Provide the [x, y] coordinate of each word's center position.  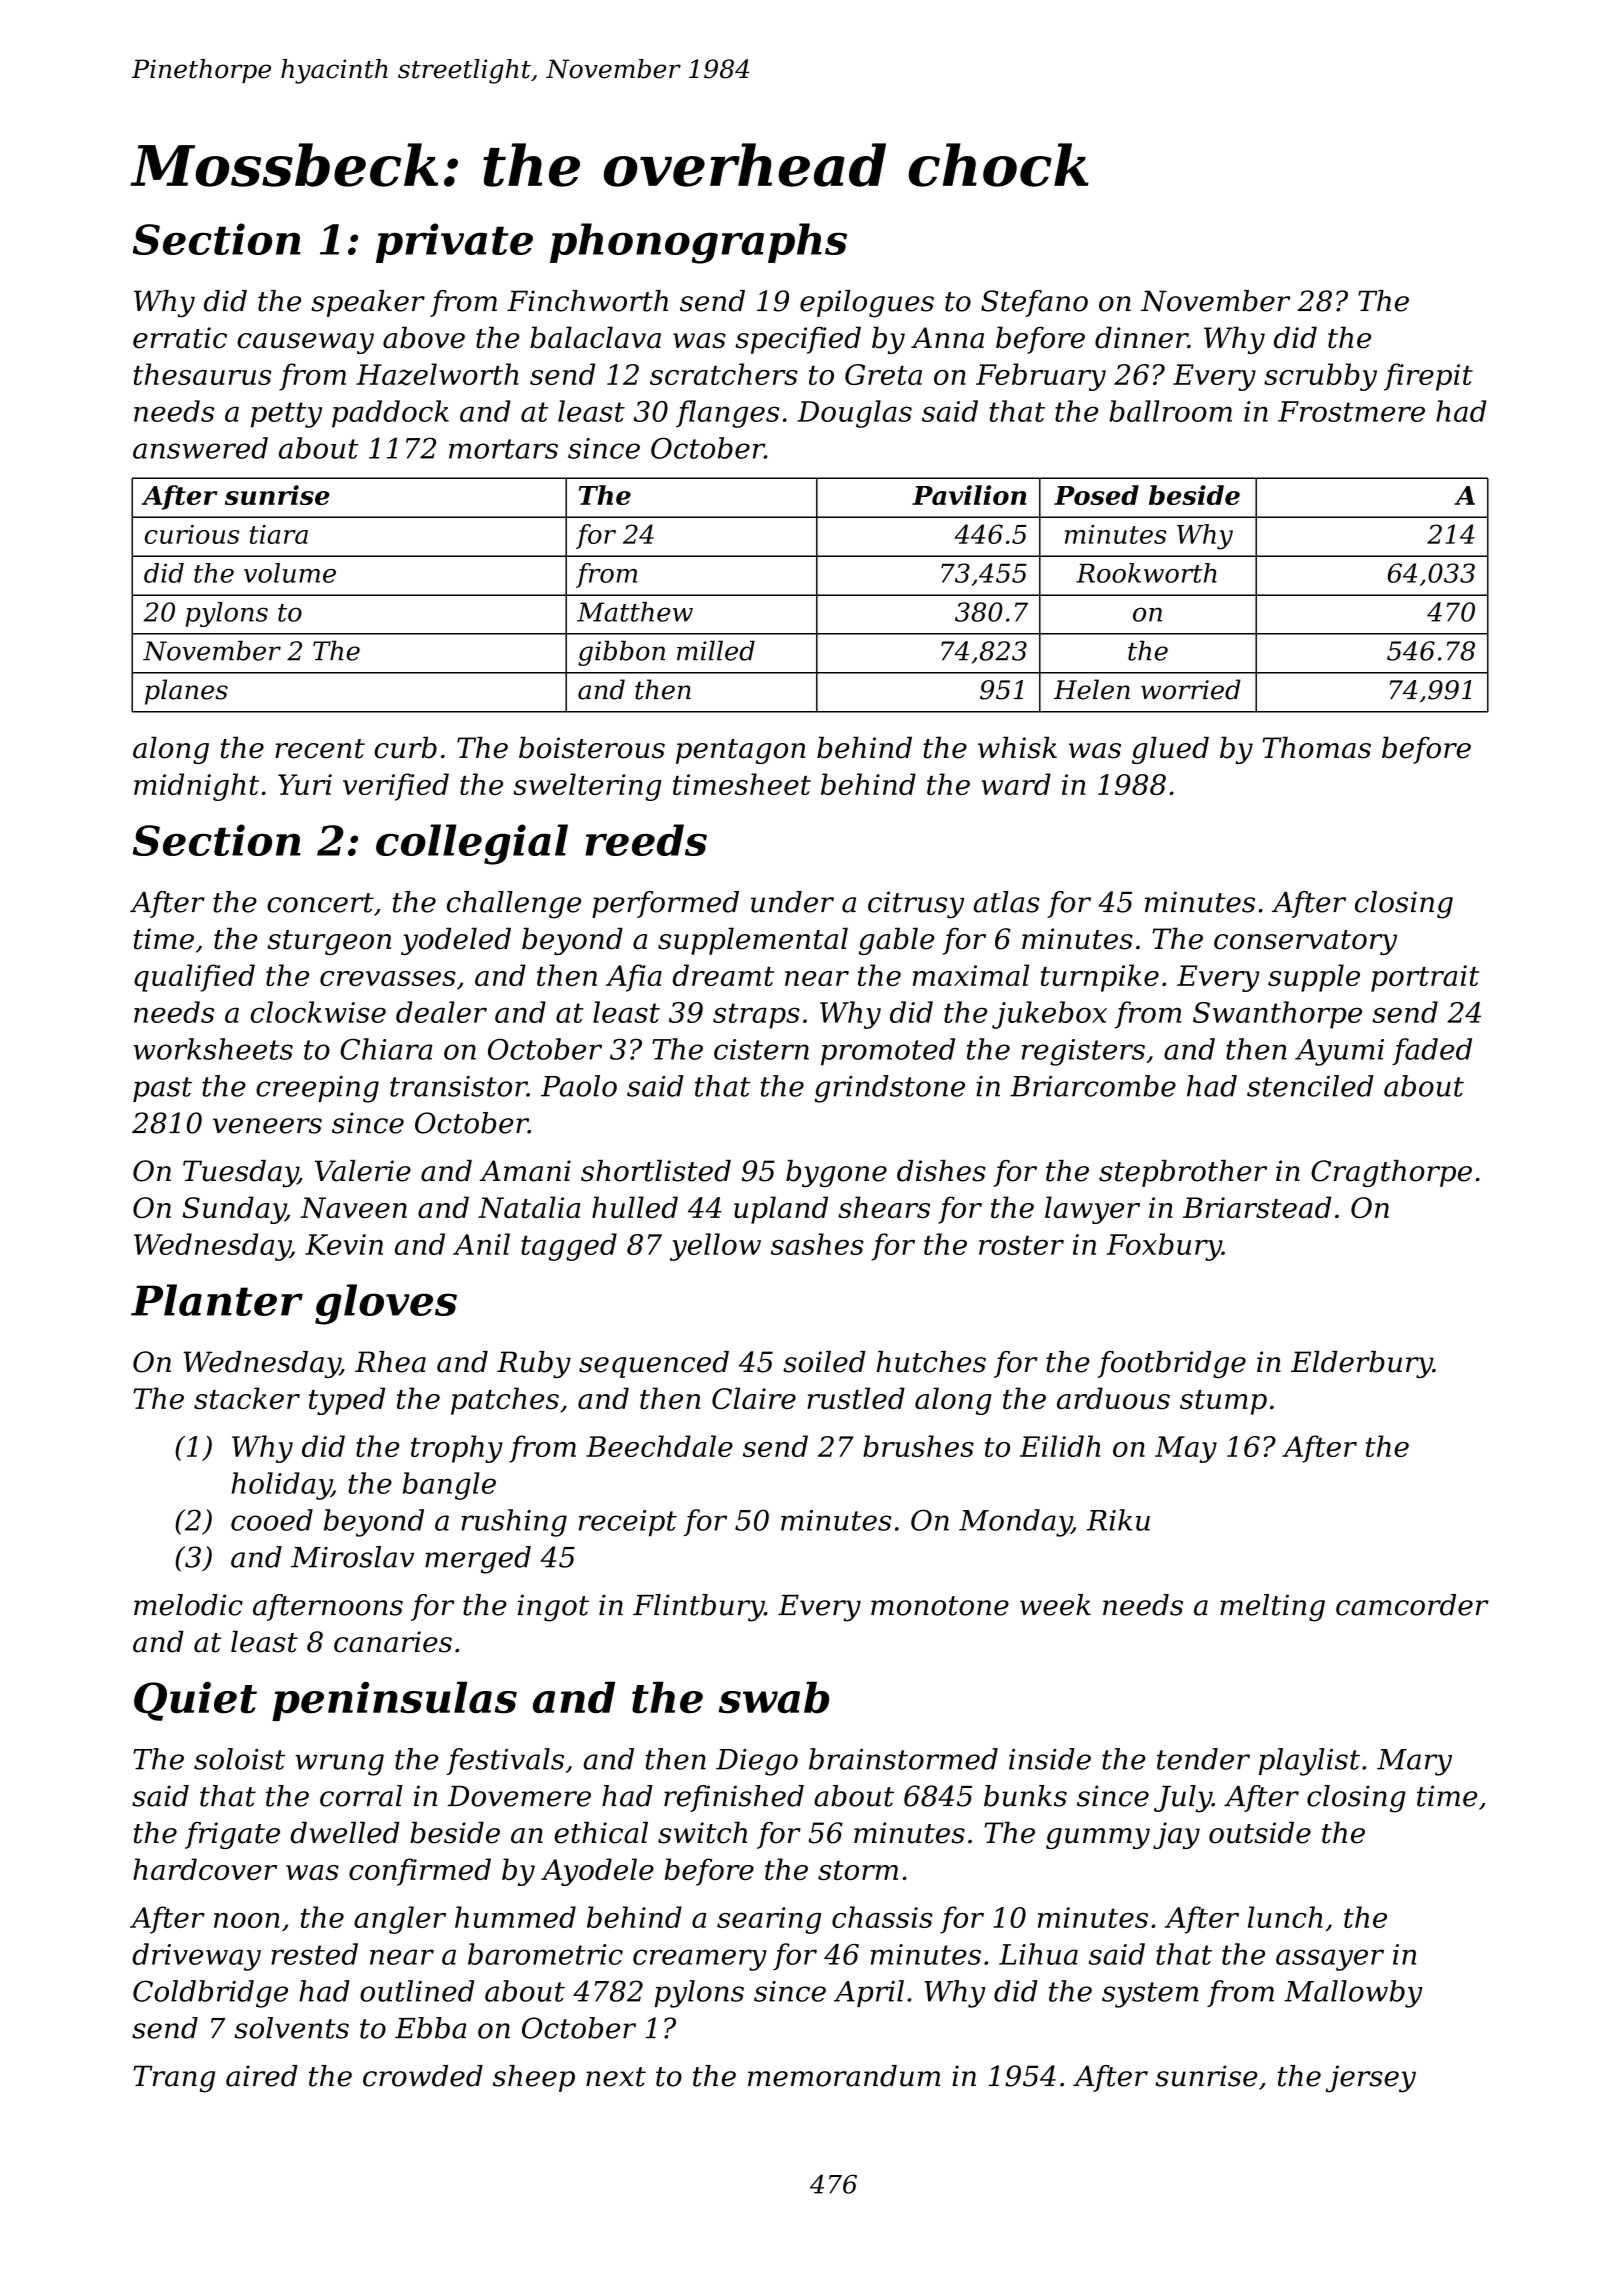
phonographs [698, 243]
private [454, 243]
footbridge [1172, 1364]
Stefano [1034, 303]
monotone [940, 1606]
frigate [232, 1835]
